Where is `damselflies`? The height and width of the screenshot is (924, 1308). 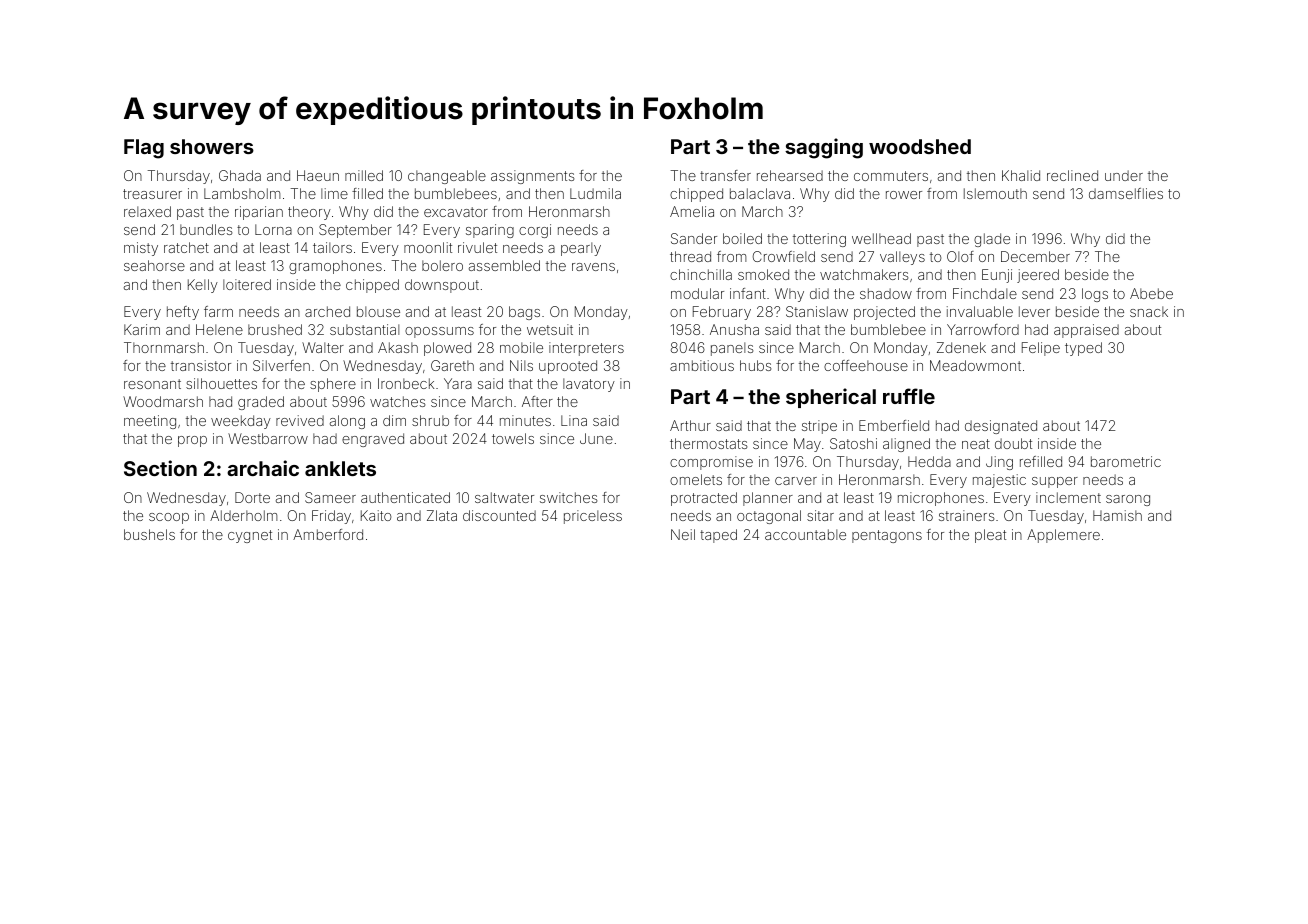
damselflies is located at coordinates (1126, 193).
